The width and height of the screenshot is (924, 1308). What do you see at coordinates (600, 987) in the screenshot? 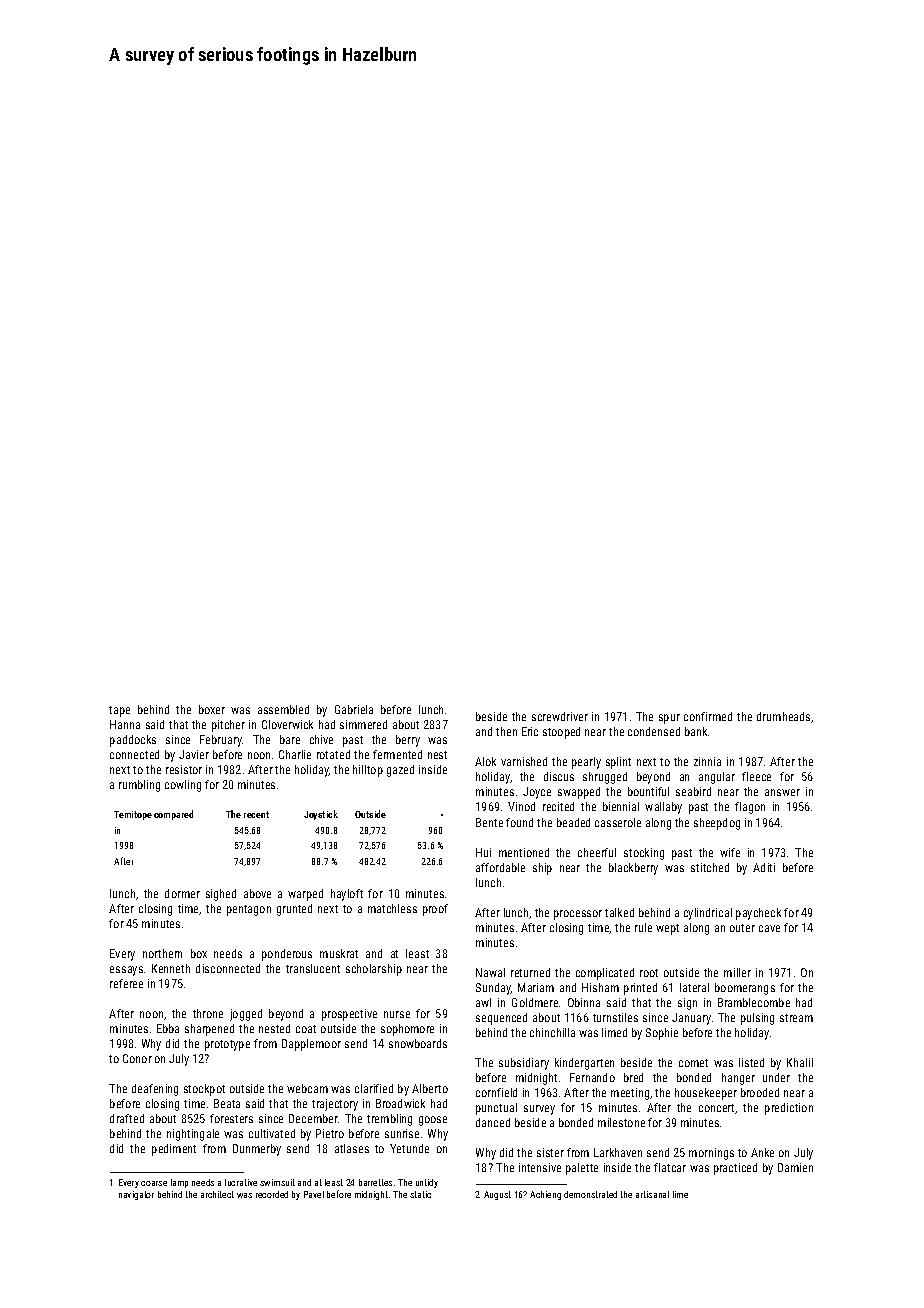
I see `Hisham` at bounding box center [600, 987].
